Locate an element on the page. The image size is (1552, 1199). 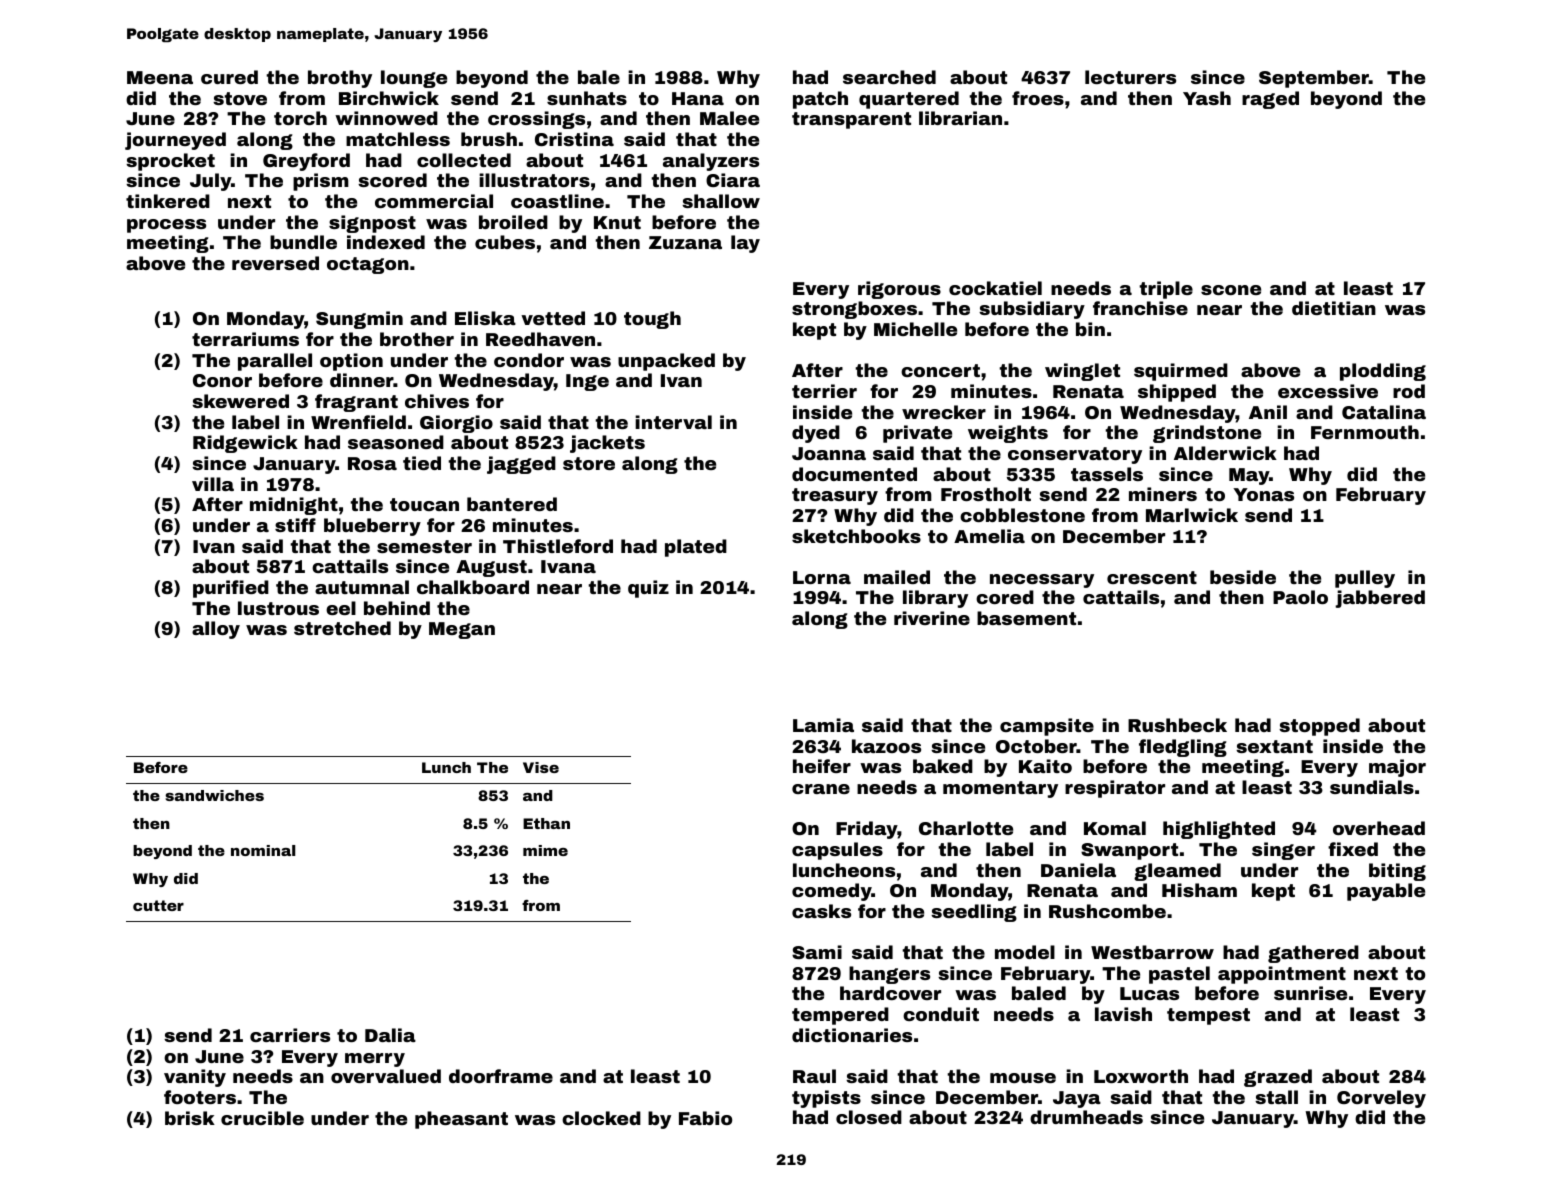
strongboxes is located at coordinates (854, 310).
